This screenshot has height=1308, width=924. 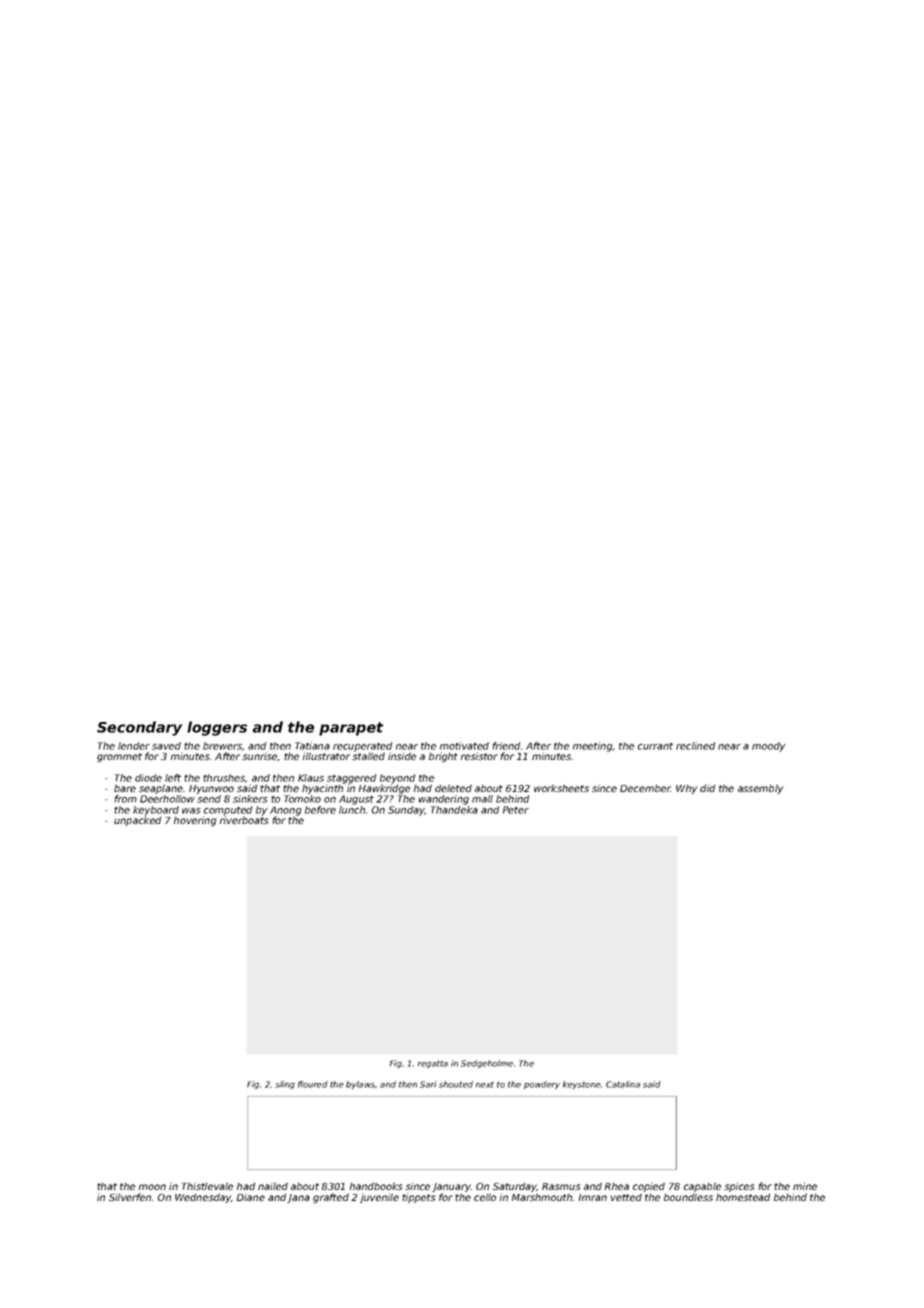 What do you see at coordinates (561, 788) in the screenshot?
I see `worksheets` at bounding box center [561, 788].
